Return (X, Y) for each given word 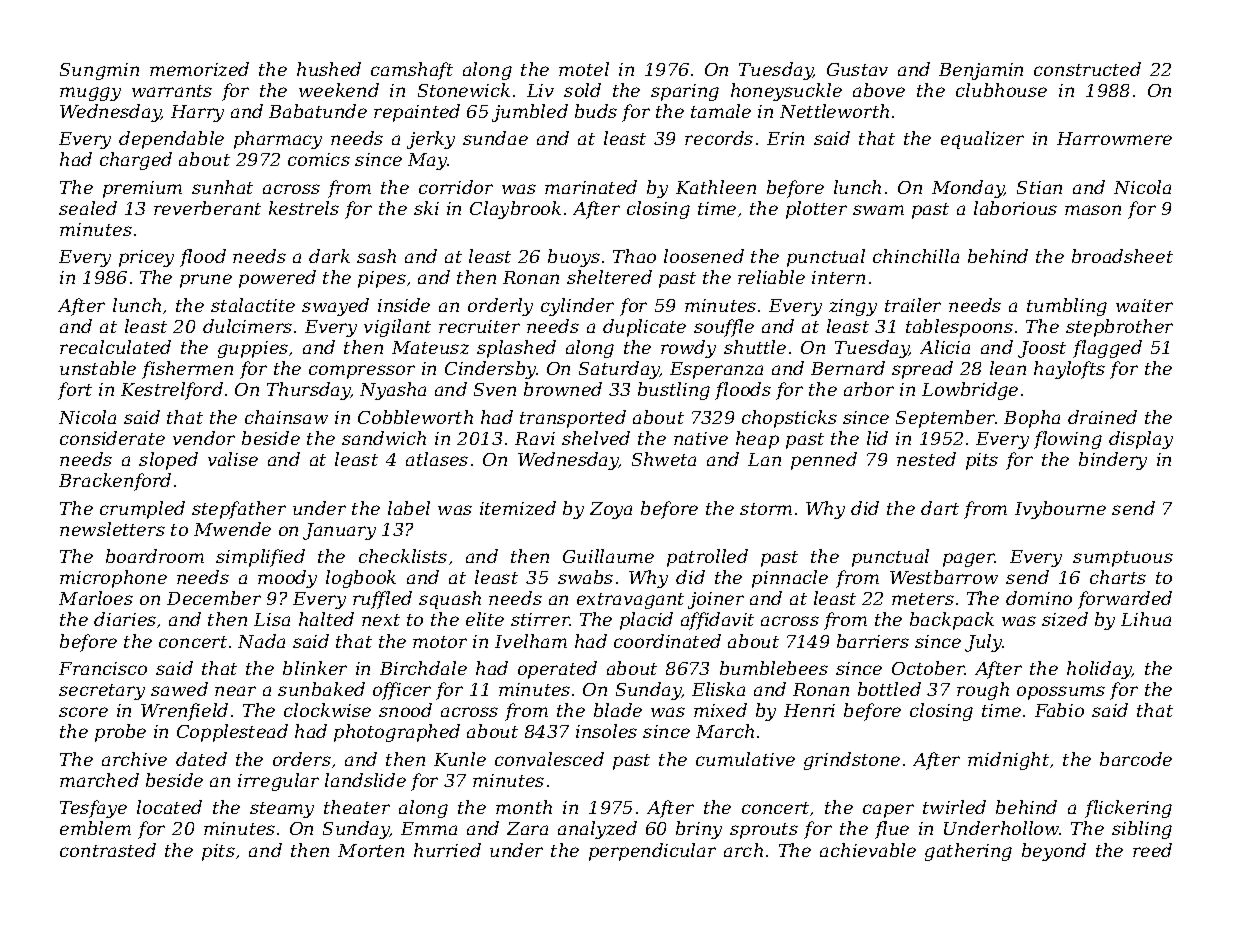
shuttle (755, 347)
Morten (371, 850)
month (524, 807)
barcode (1136, 759)
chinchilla (916, 256)
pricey (146, 258)
